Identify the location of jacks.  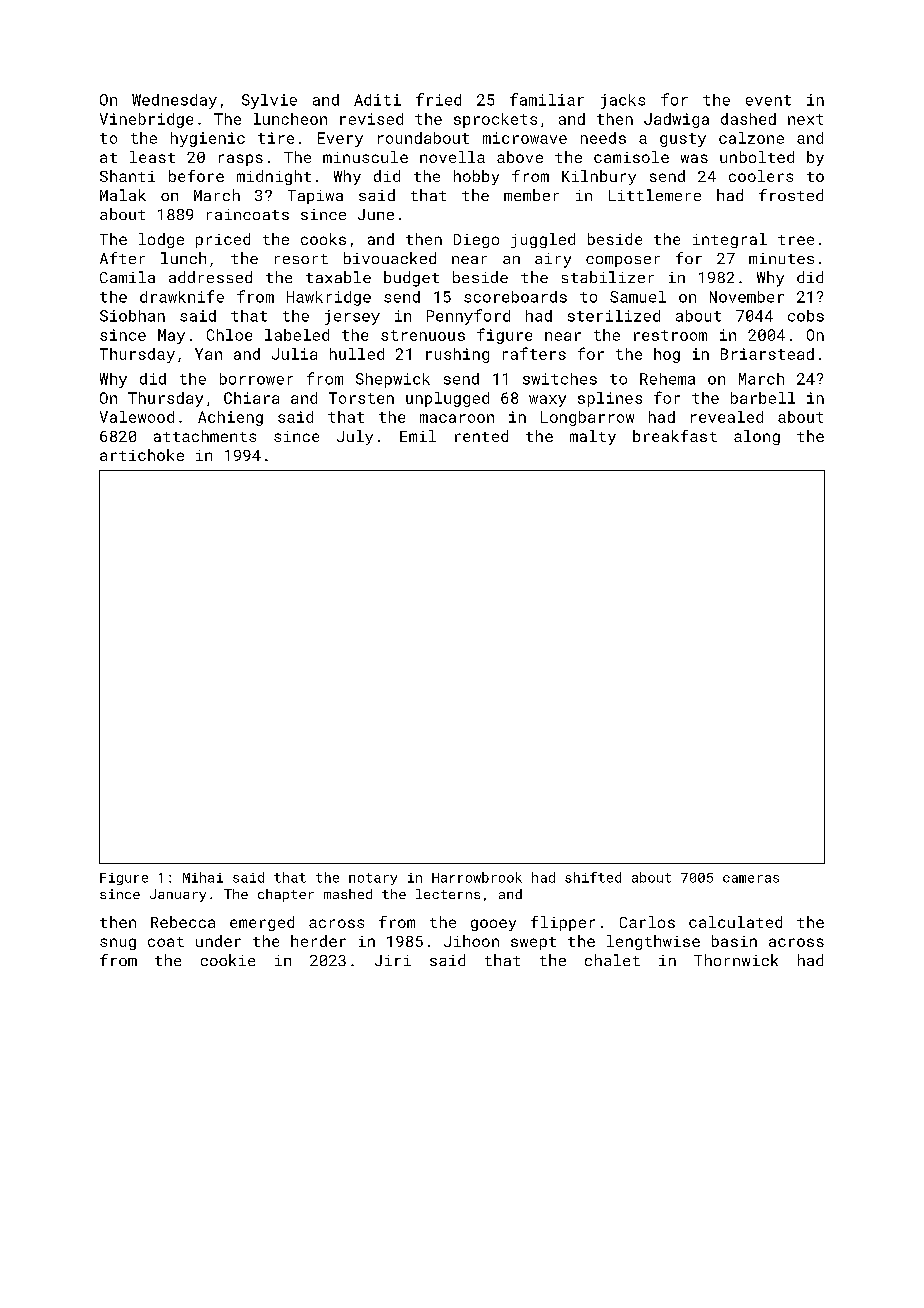
(623, 101).
